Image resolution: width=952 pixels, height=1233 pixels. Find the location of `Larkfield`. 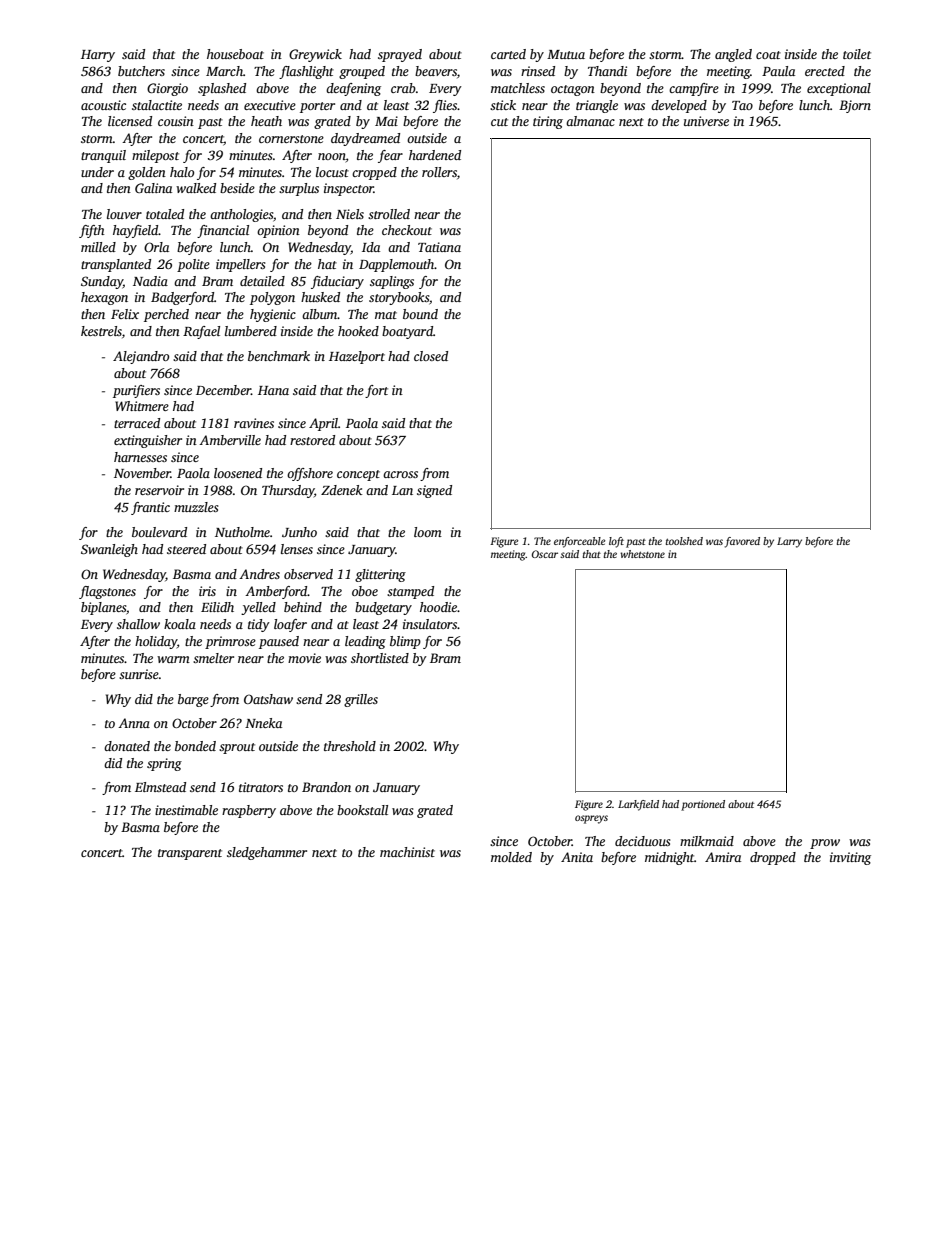

Larkfield is located at coordinates (638, 805).
